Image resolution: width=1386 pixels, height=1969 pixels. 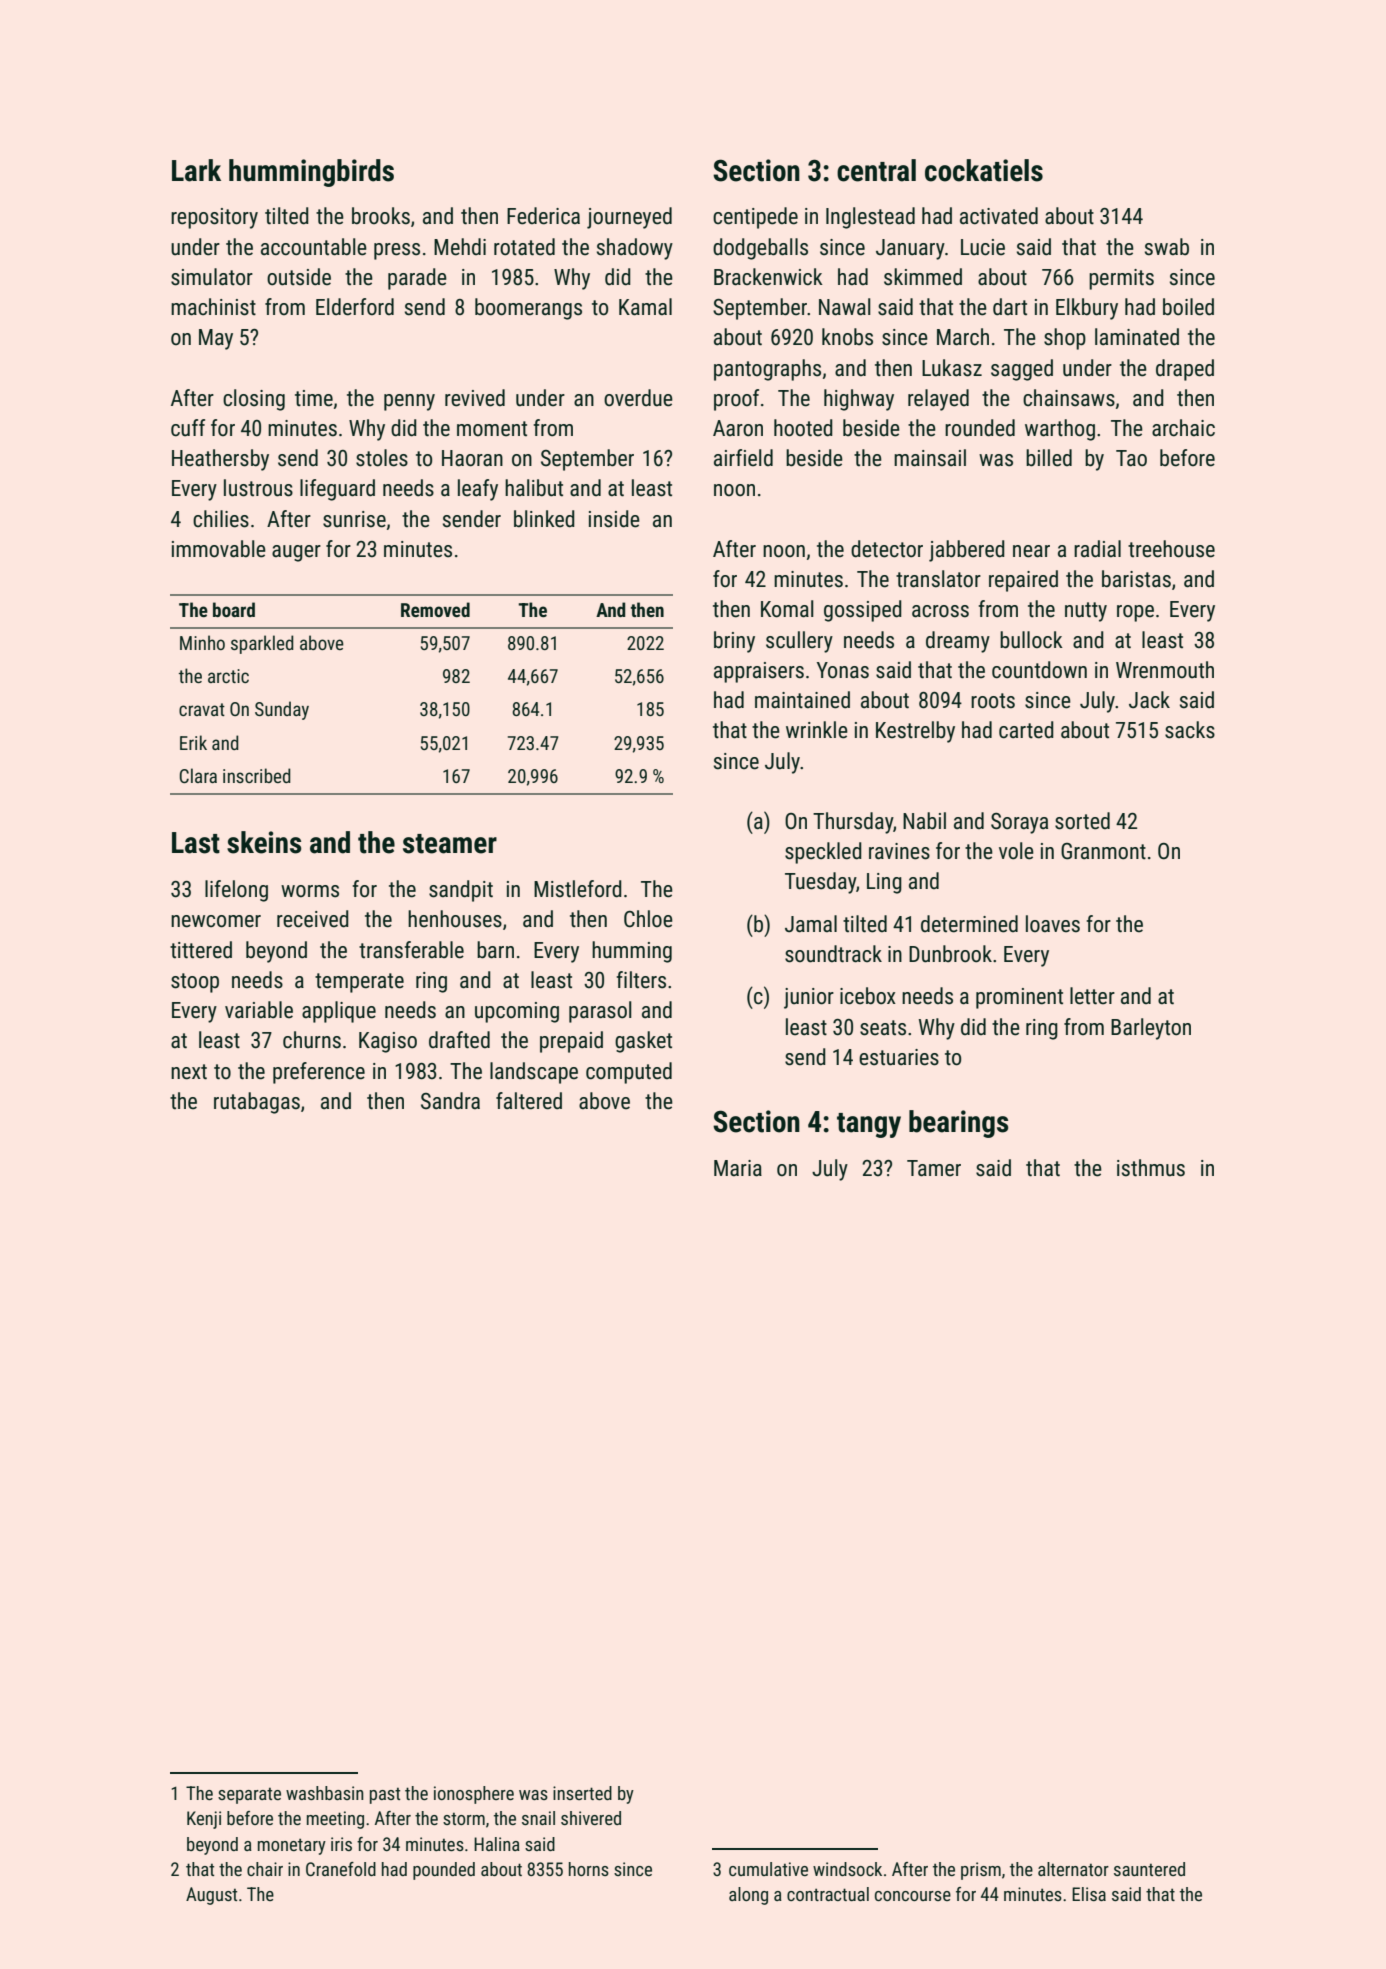 I want to click on lifeguard, so click(x=337, y=490).
